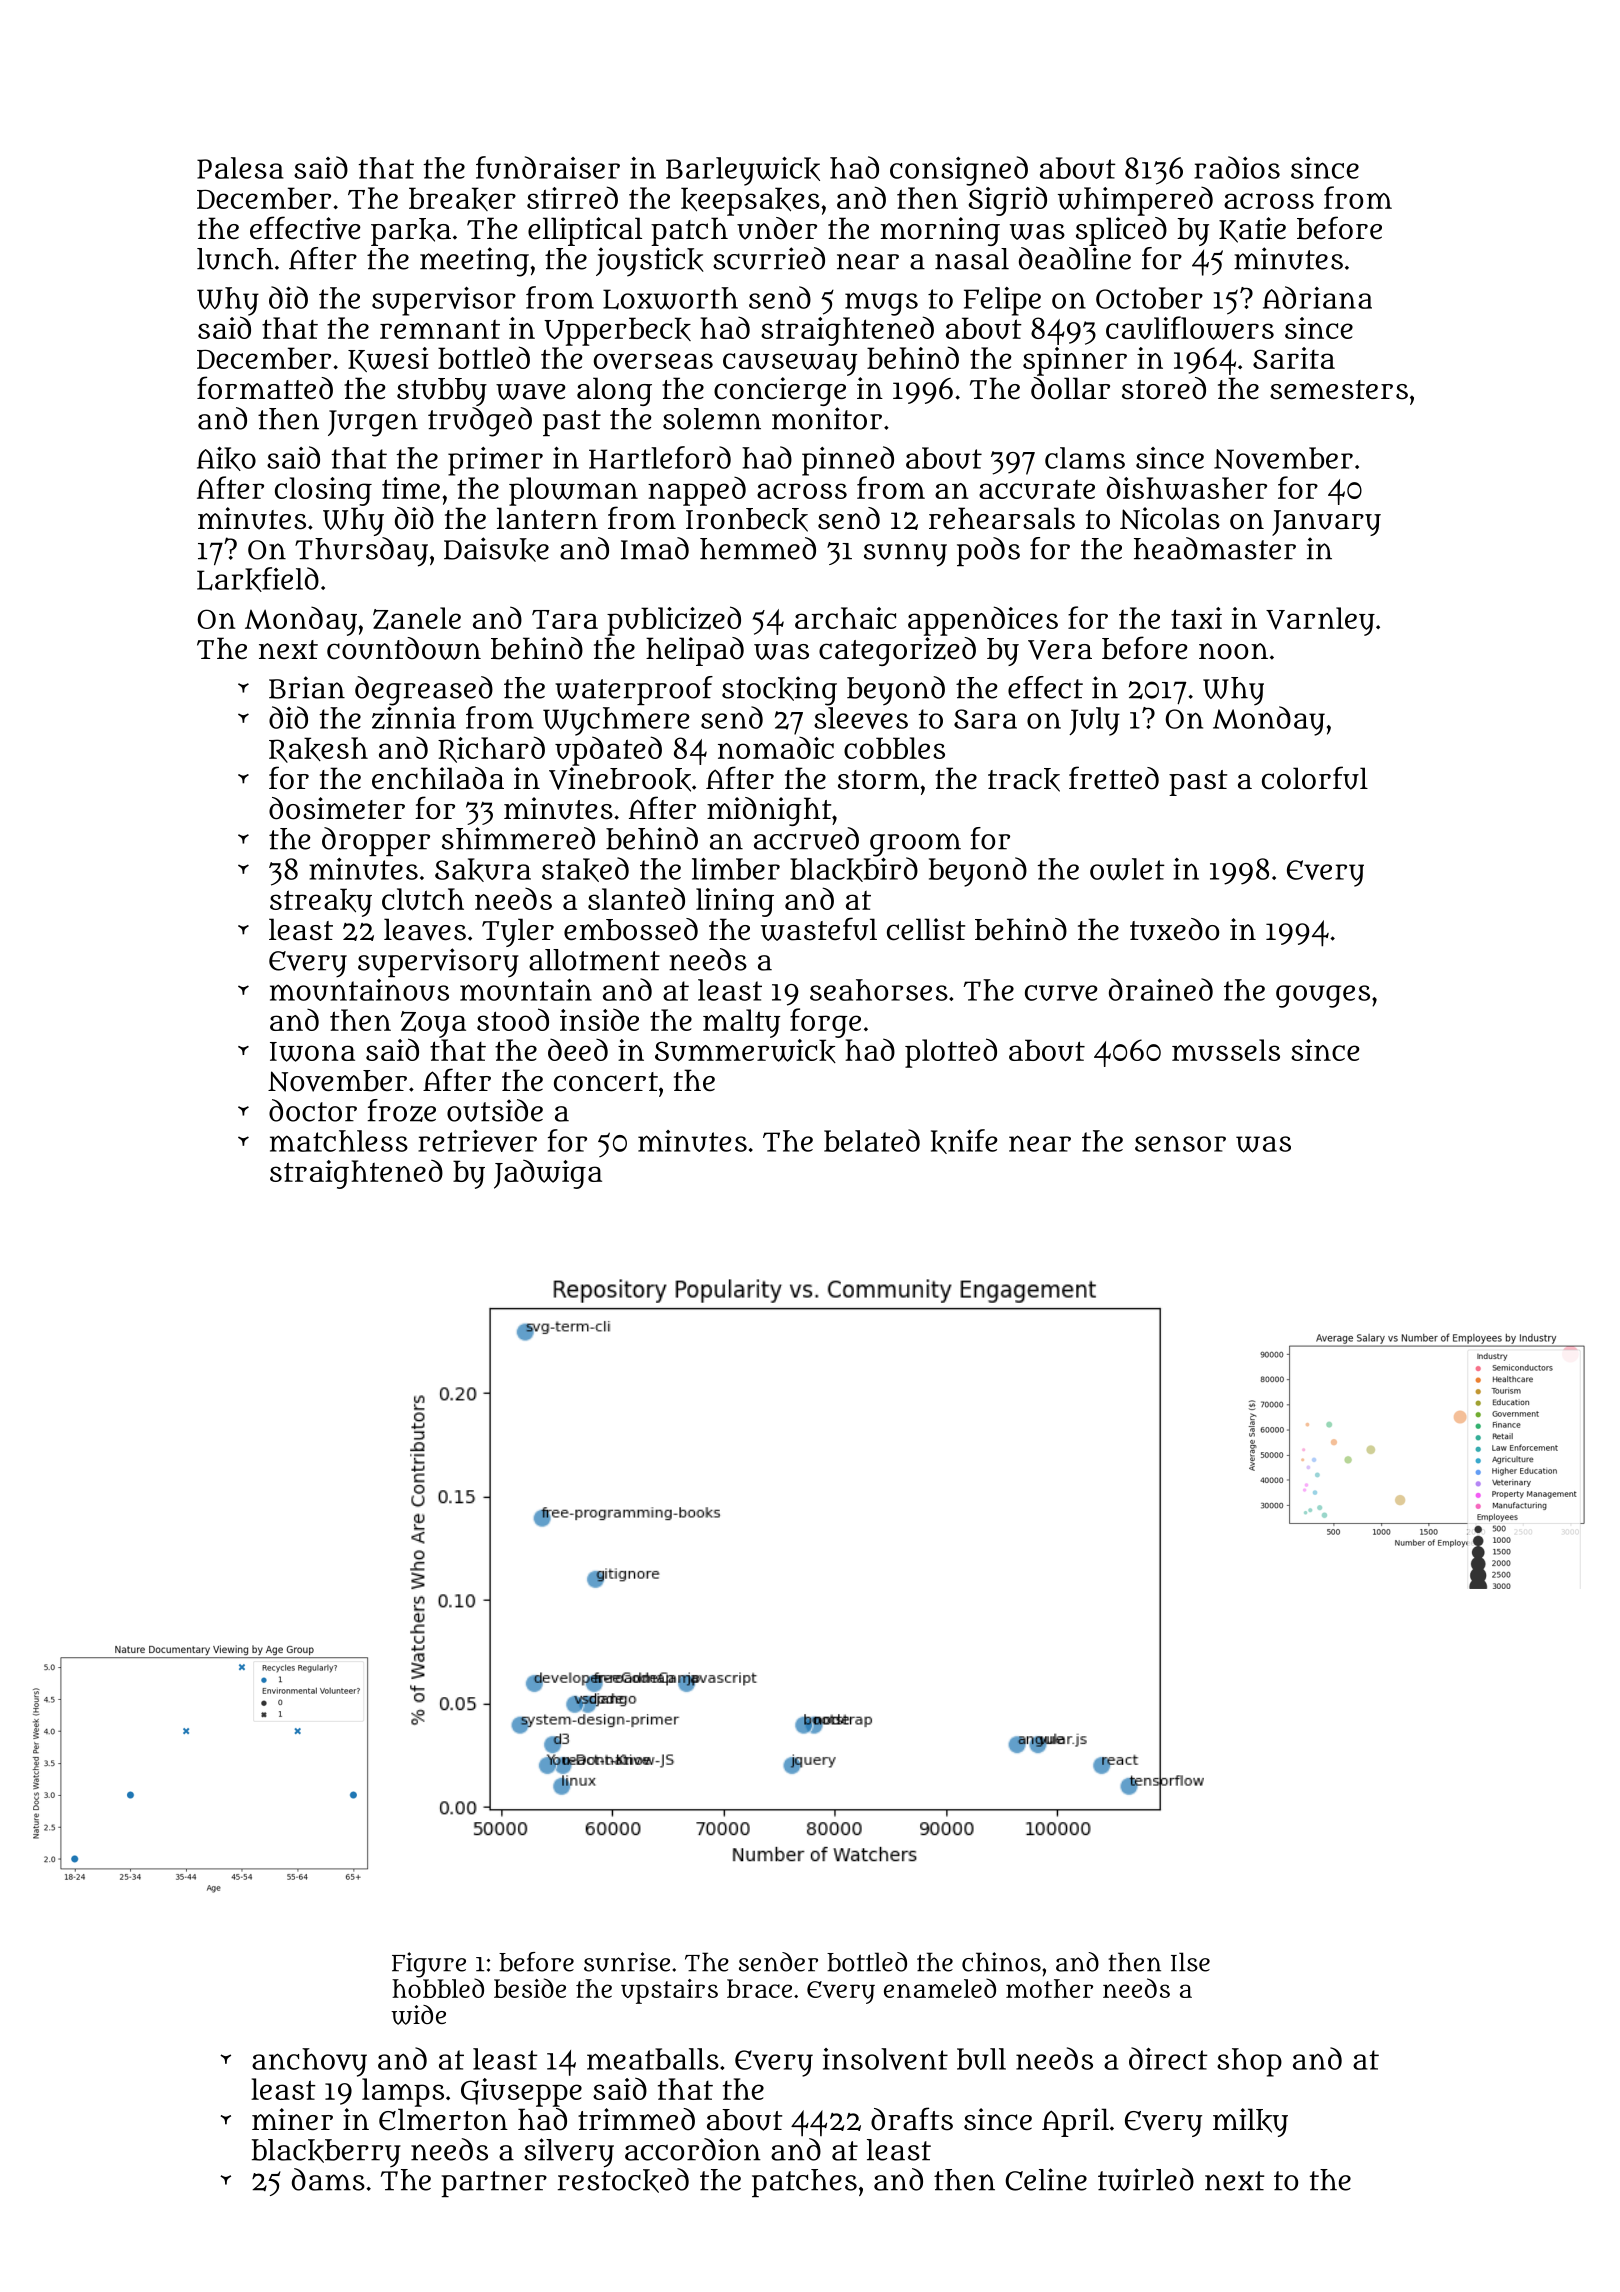  I want to click on streaky, so click(321, 902).
